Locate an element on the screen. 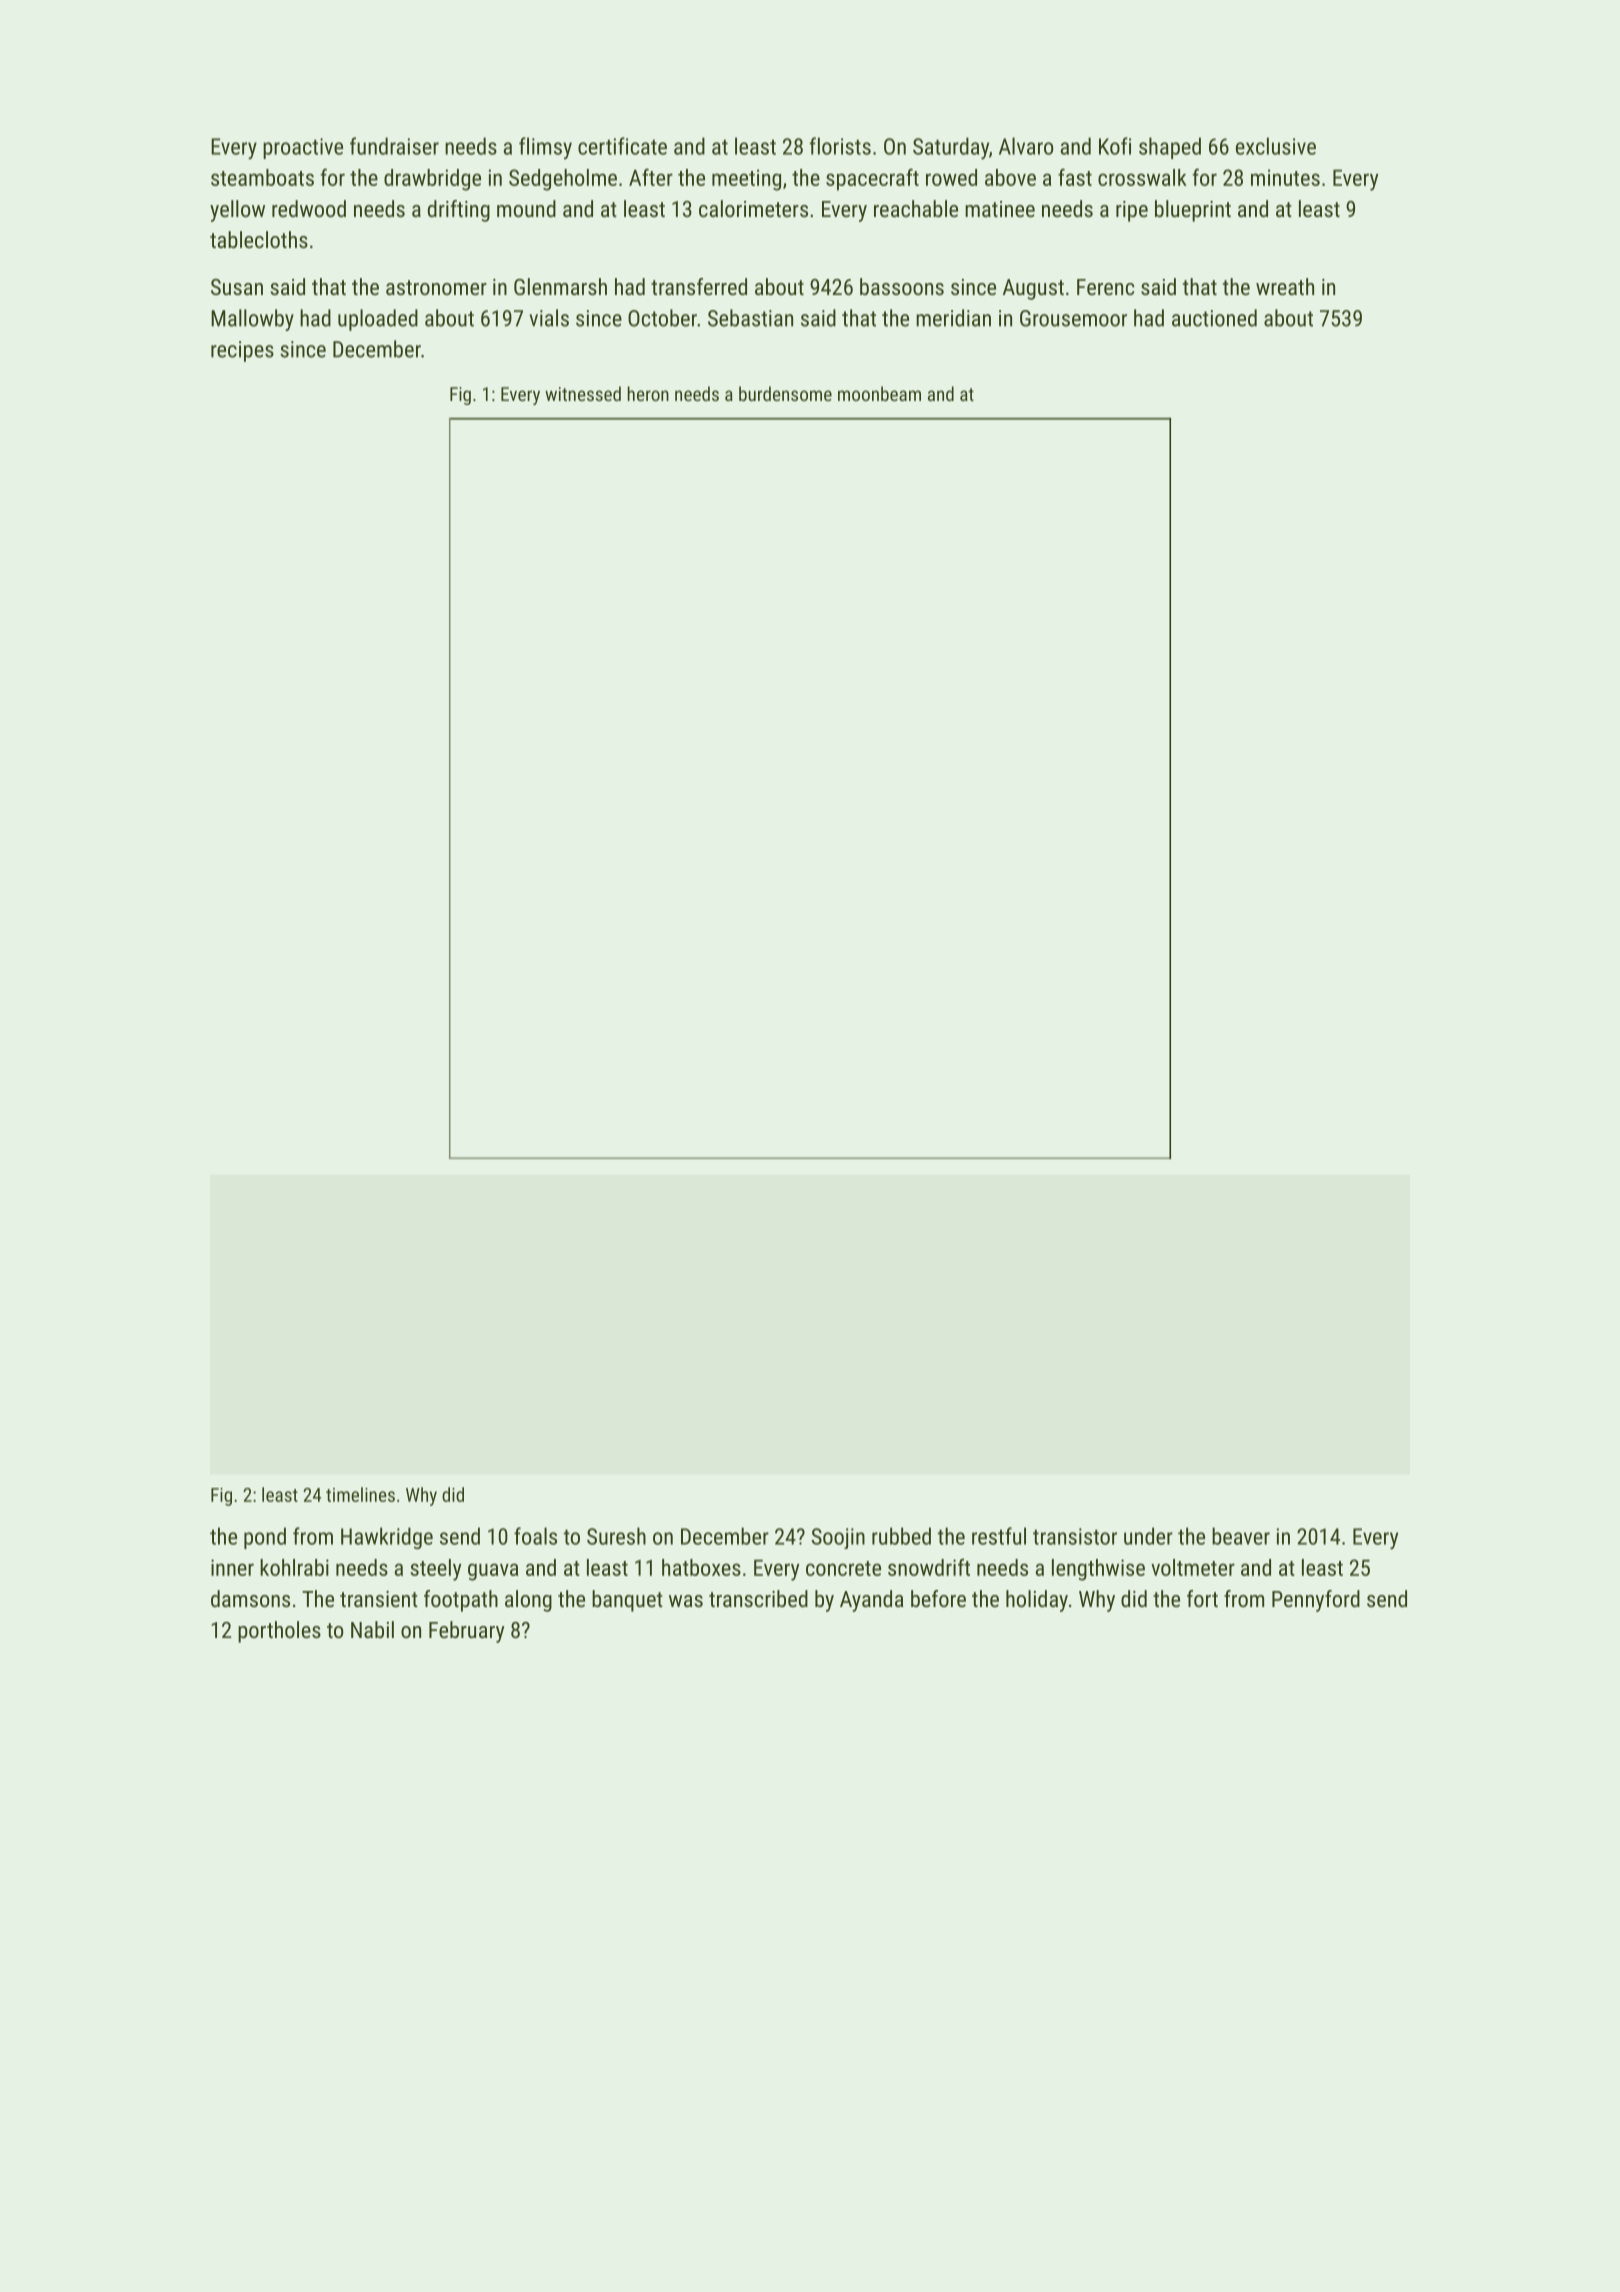 The width and height of the screenshot is (1620, 2292). Soojin is located at coordinates (838, 1538).
